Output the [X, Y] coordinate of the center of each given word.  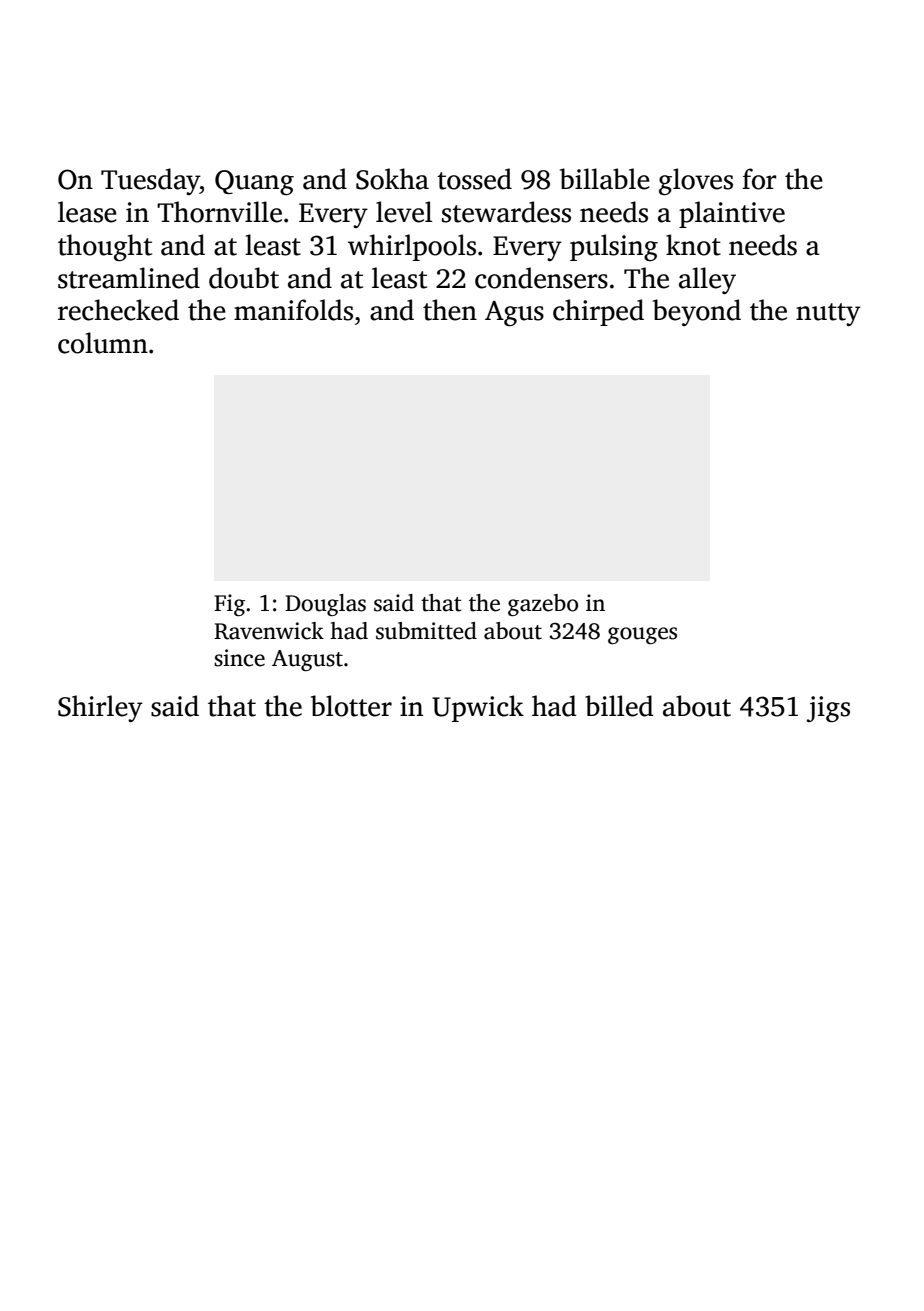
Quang [254, 182]
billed [619, 706]
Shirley [100, 708]
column [103, 343]
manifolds [293, 310]
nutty [828, 314]
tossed [474, 179]
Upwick [478, 708]
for [759, 179]
